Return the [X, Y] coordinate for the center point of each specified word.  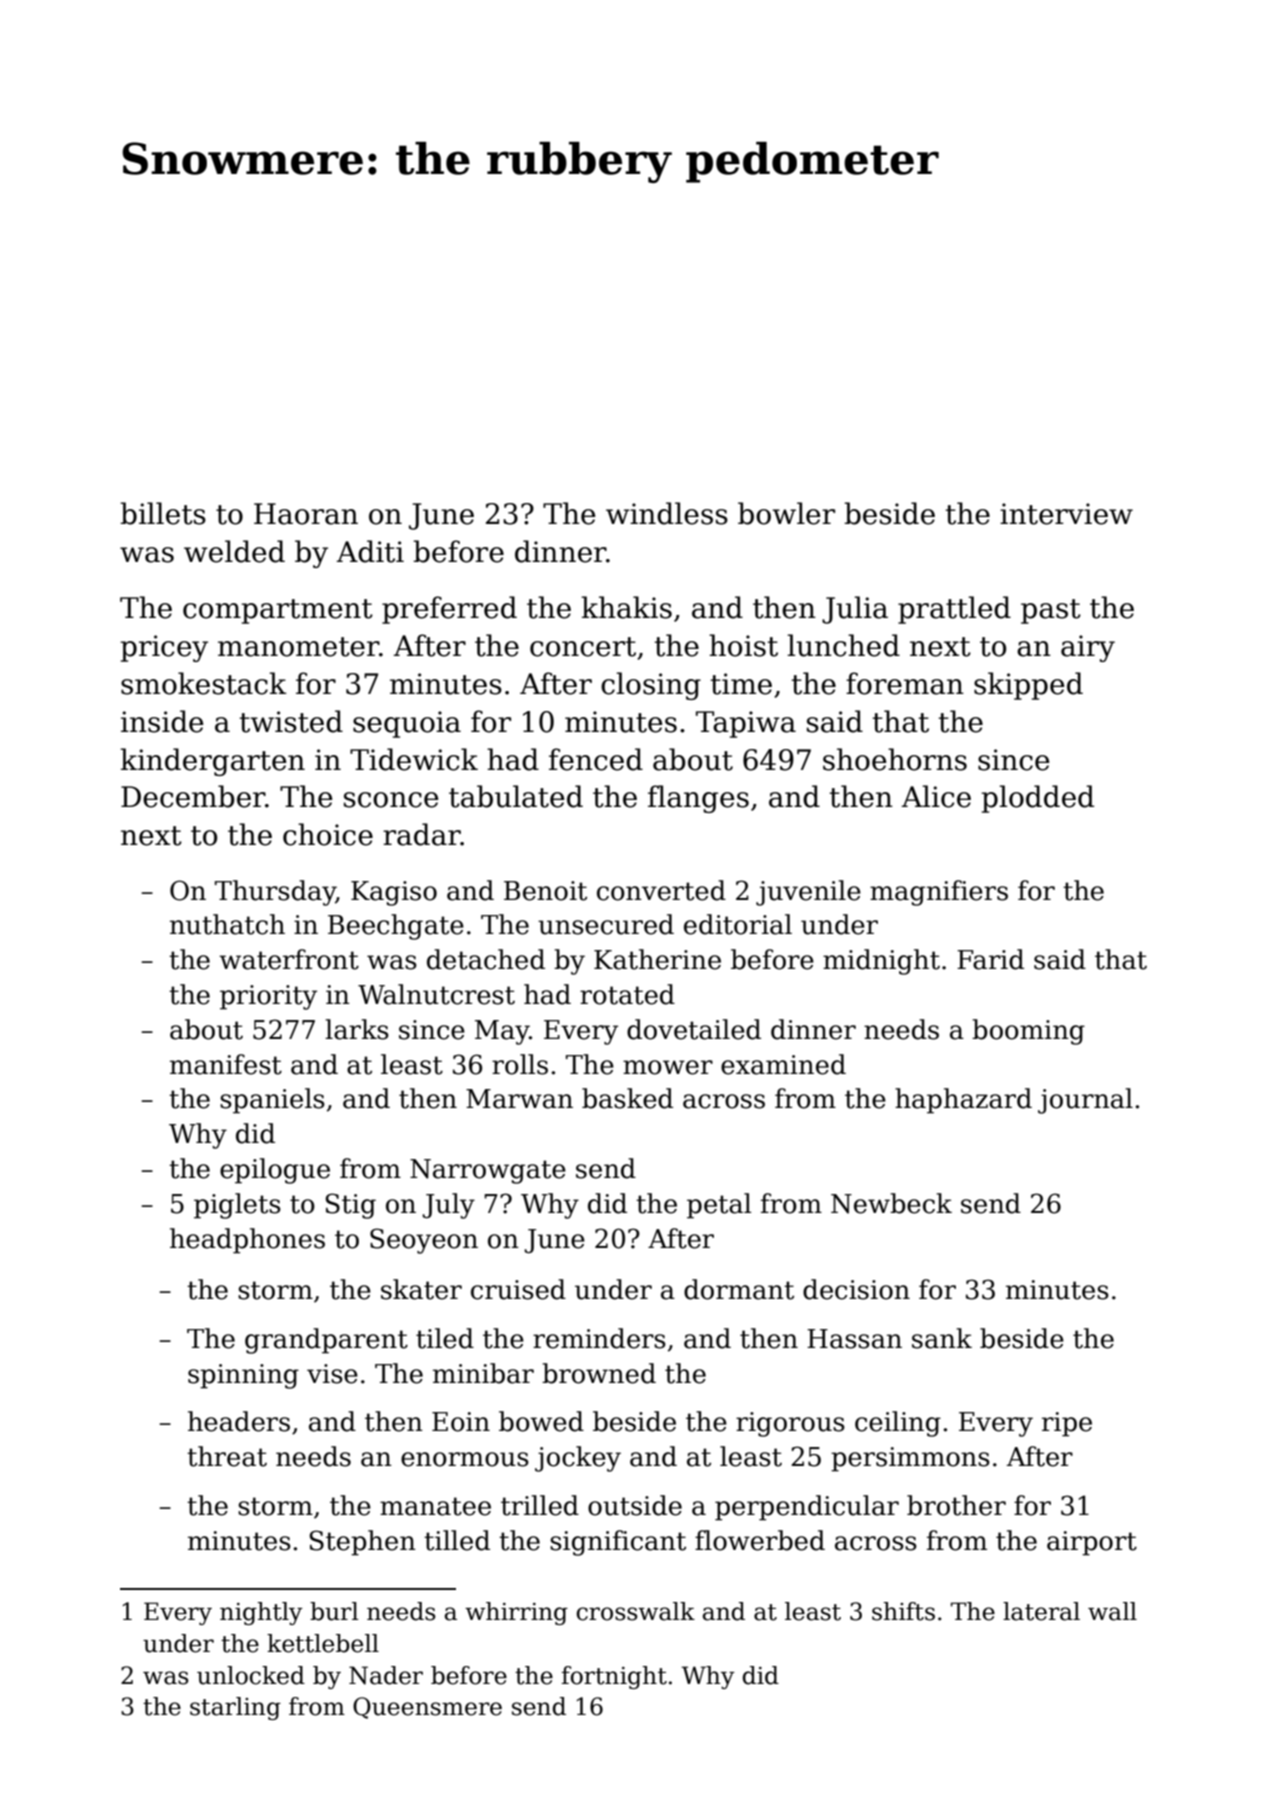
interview [1066, 514]
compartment [278, 611]
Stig [350, 1206]
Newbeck [891, 1203]
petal [719, 1206]
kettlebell [323, 1643]
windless [667, 513]
